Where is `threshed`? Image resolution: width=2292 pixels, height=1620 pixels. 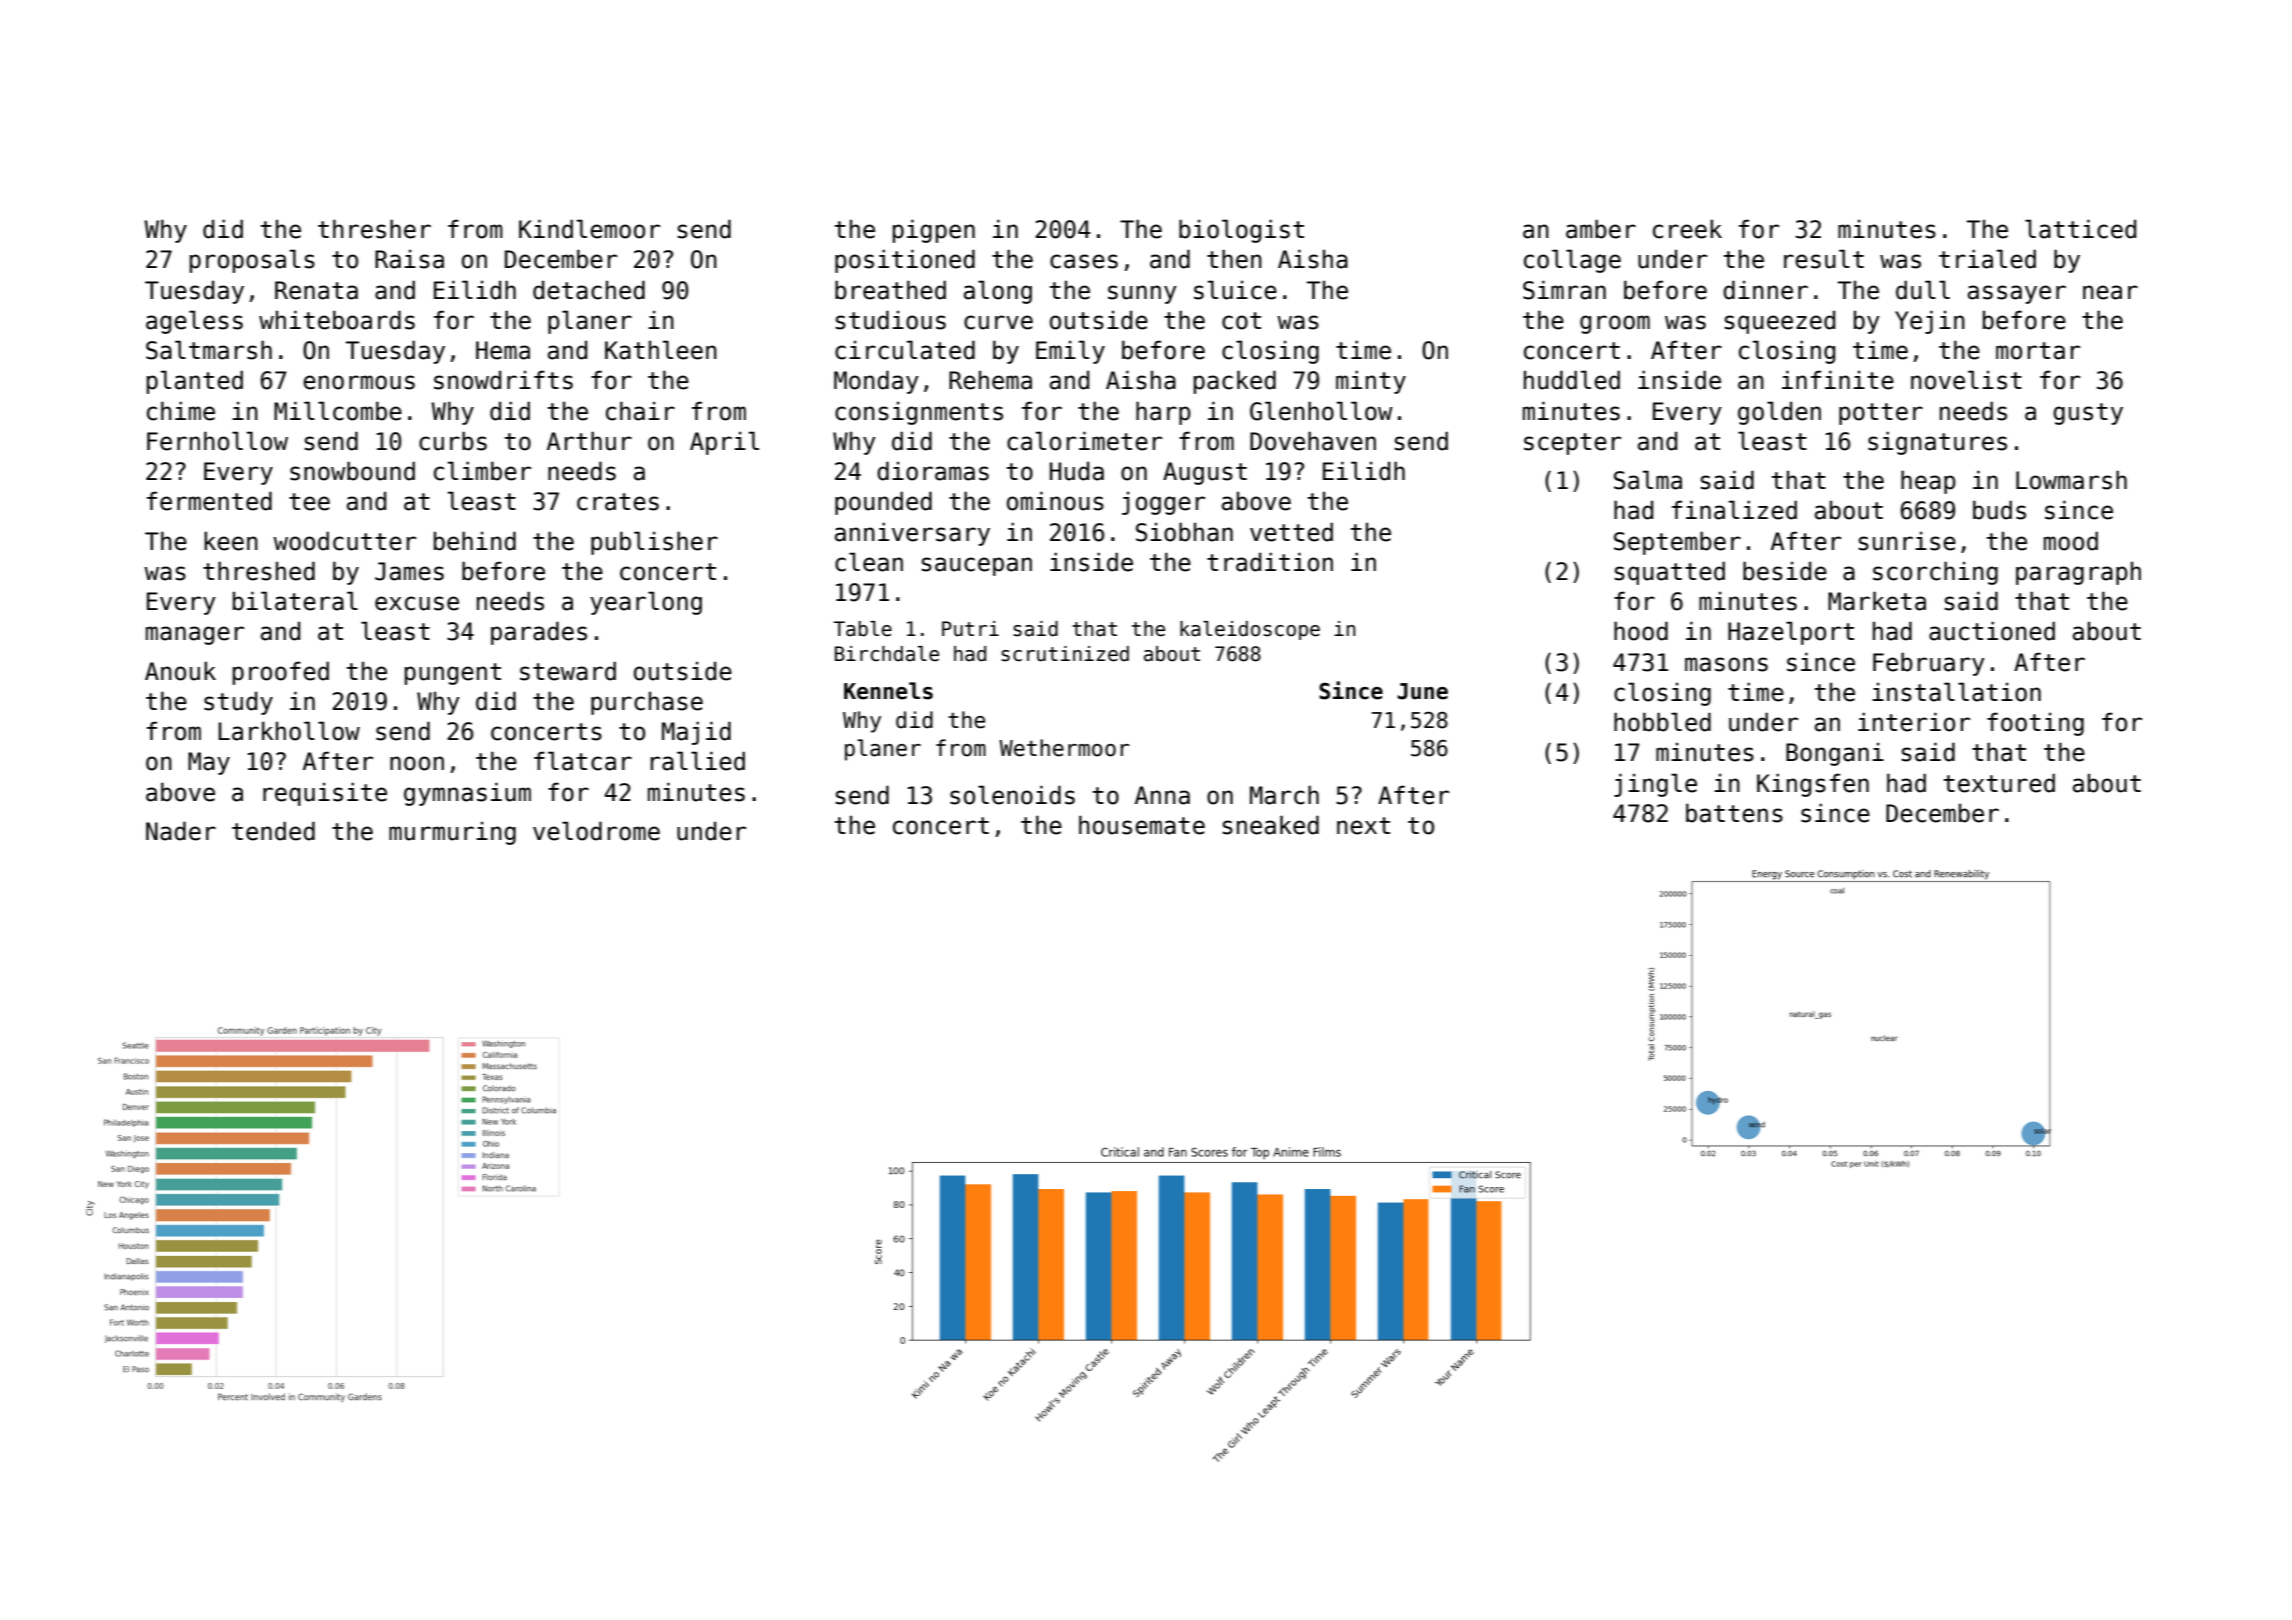 threshed is located at coordinates (259, 571).
